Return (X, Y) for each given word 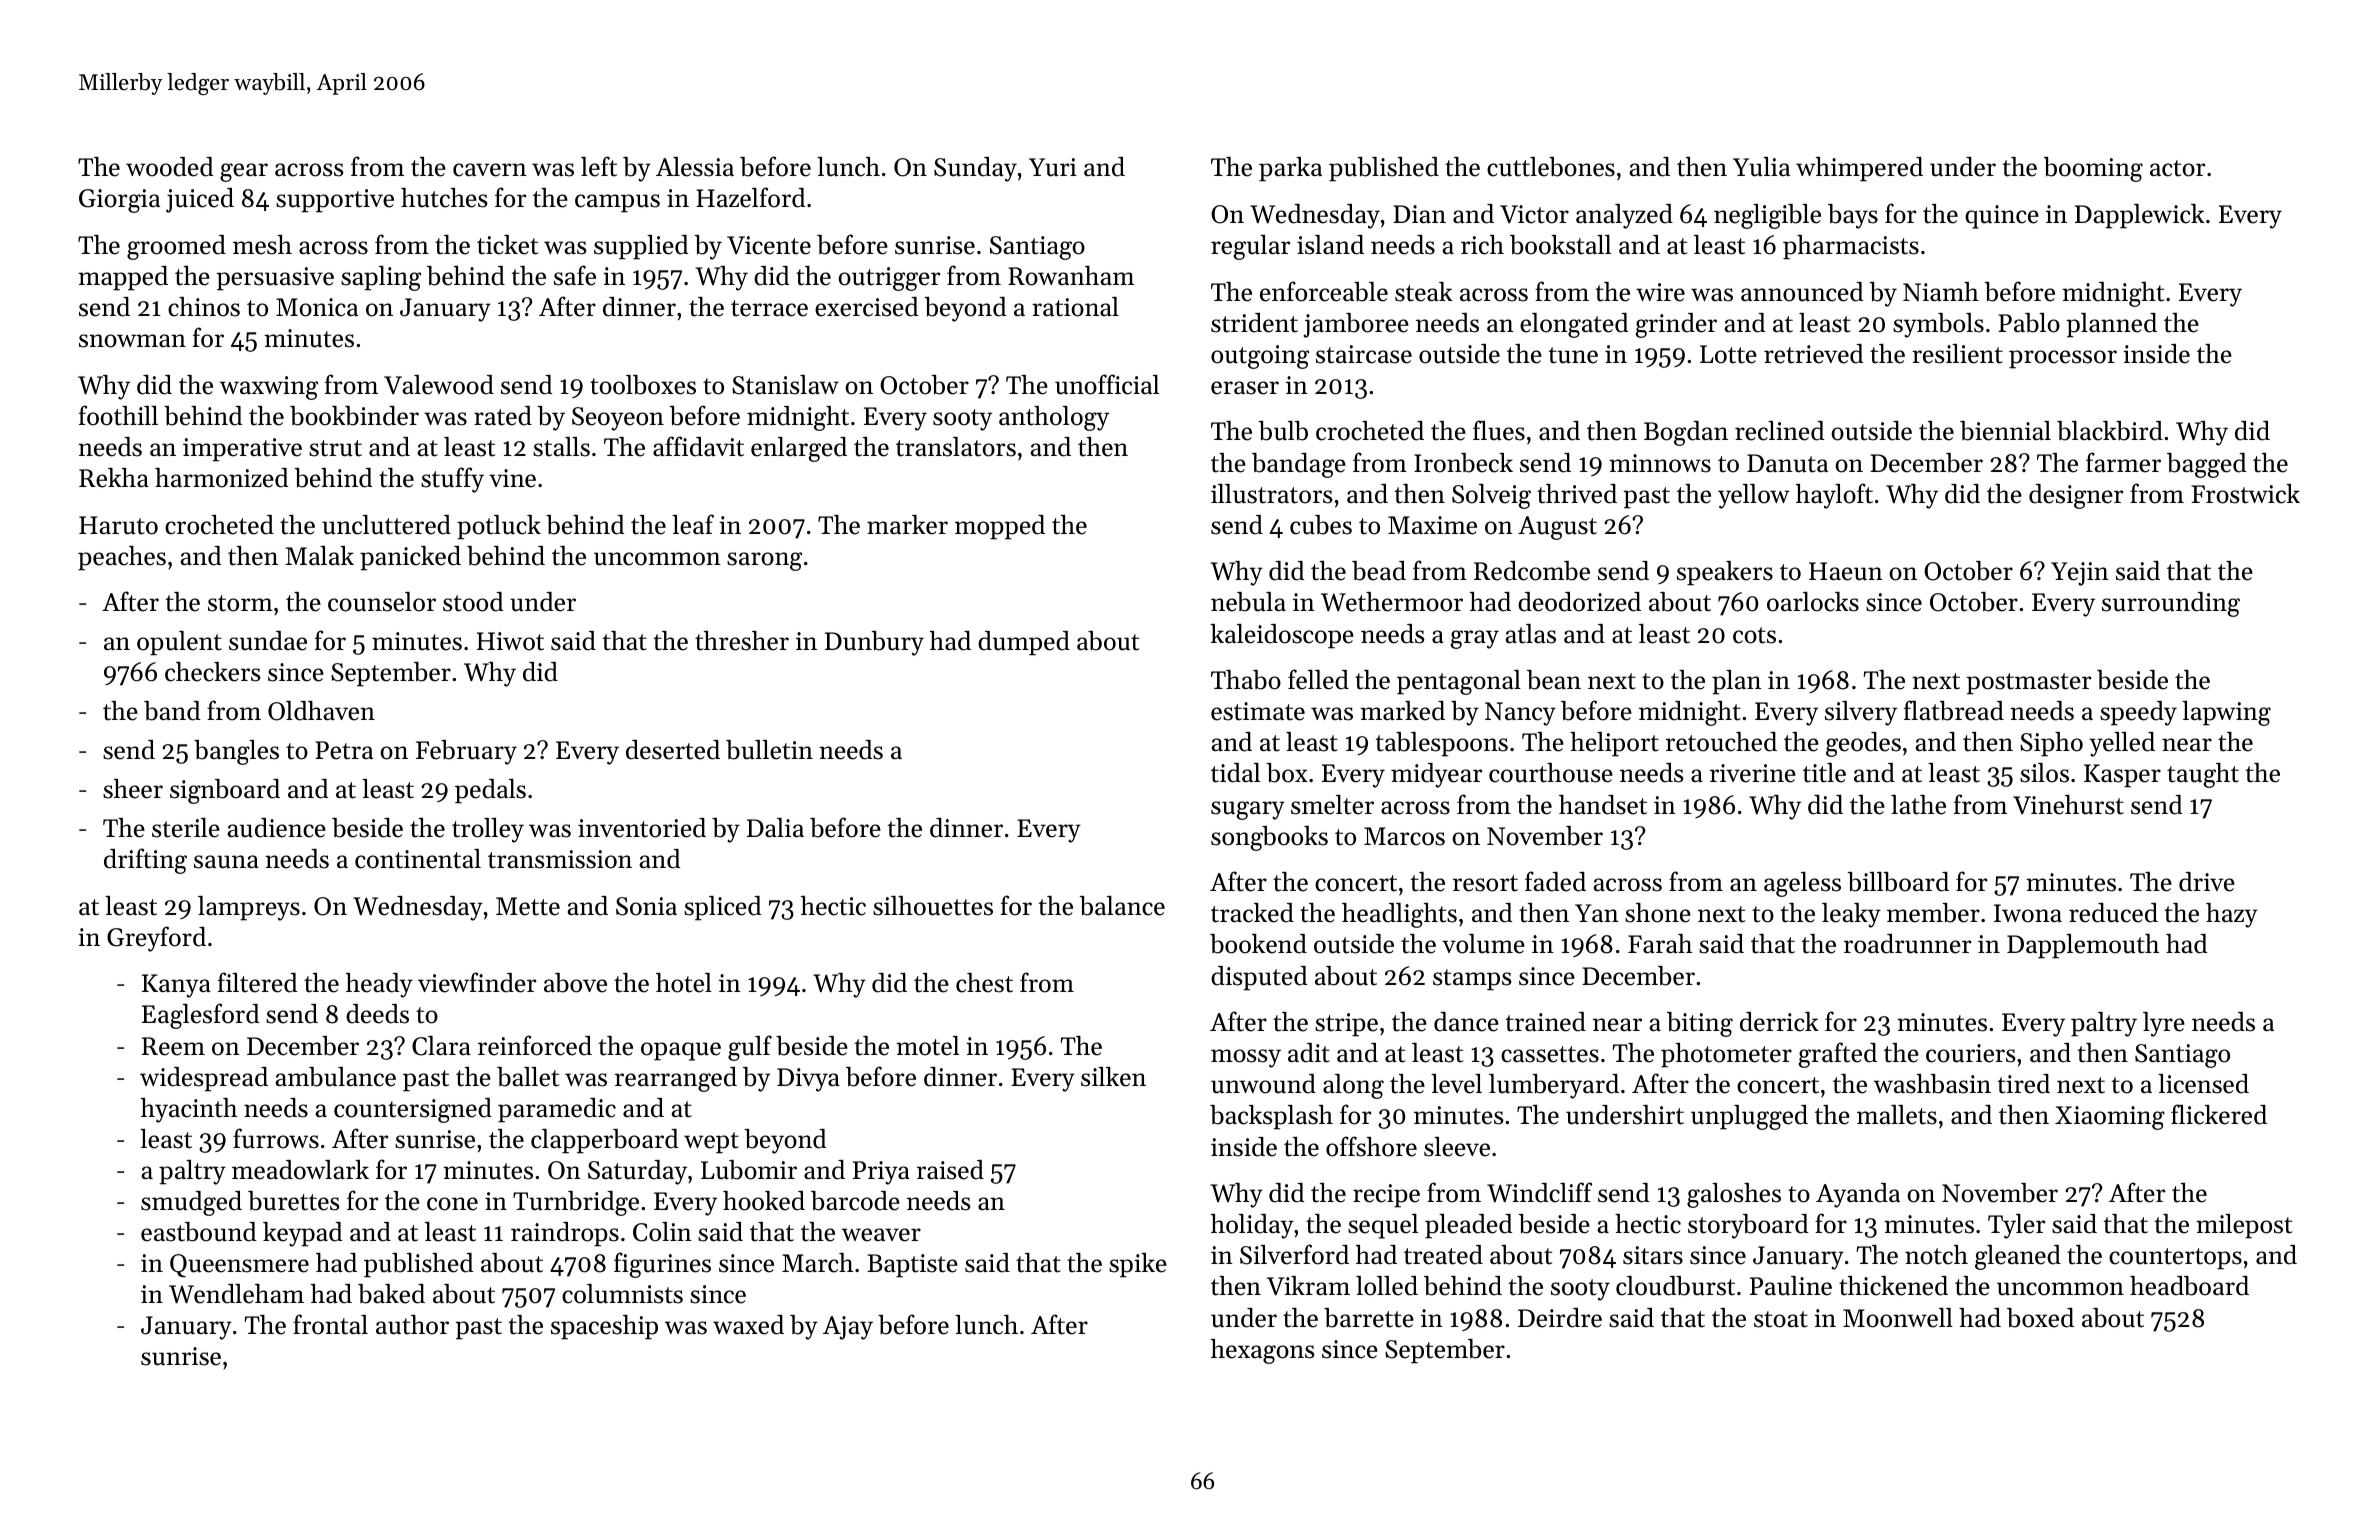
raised (950, 1170)
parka (1290, 169)
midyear (1436, 775)
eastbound (198, 1232)
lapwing (2226, 713)
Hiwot (510, 641)
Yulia (1761, 167)
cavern (490, 170)
